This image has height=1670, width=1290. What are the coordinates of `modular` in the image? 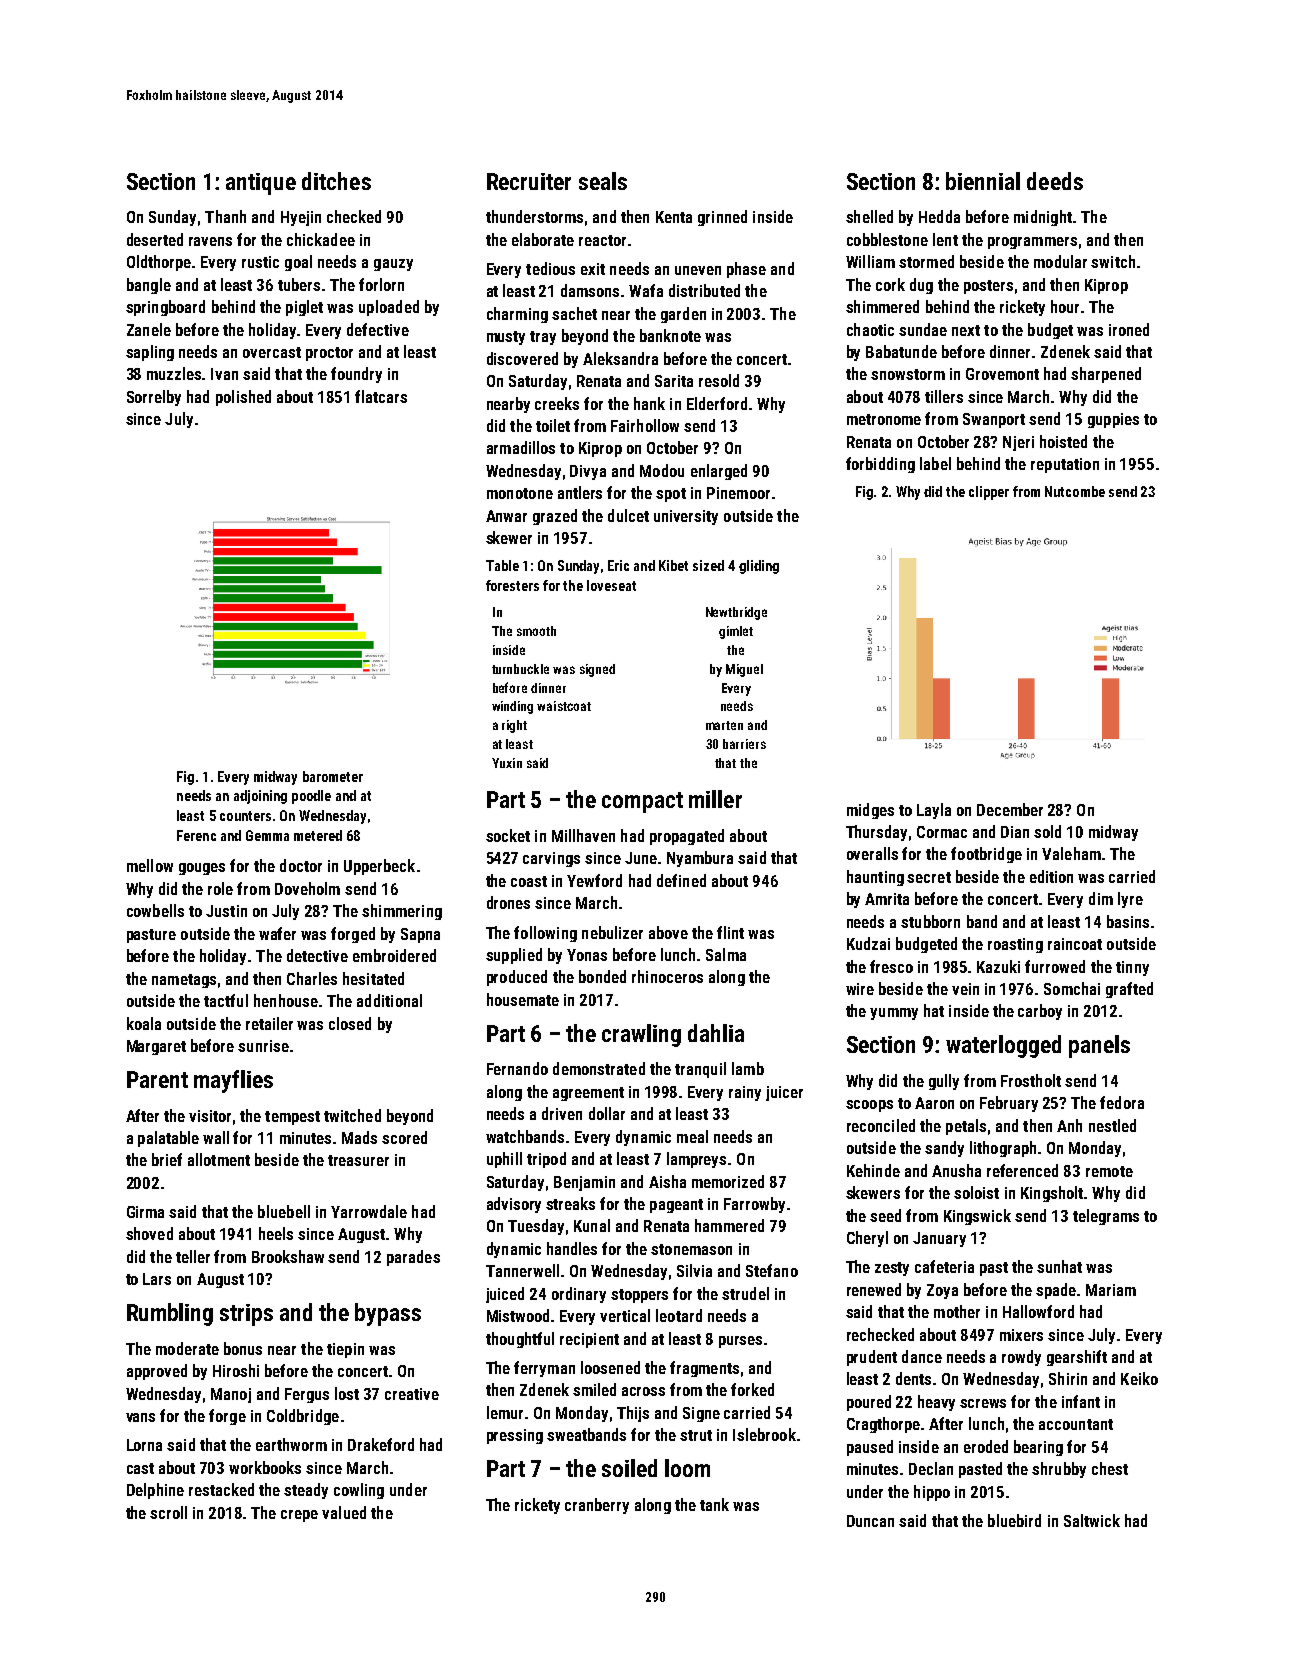 It's located at (1060, 261).
